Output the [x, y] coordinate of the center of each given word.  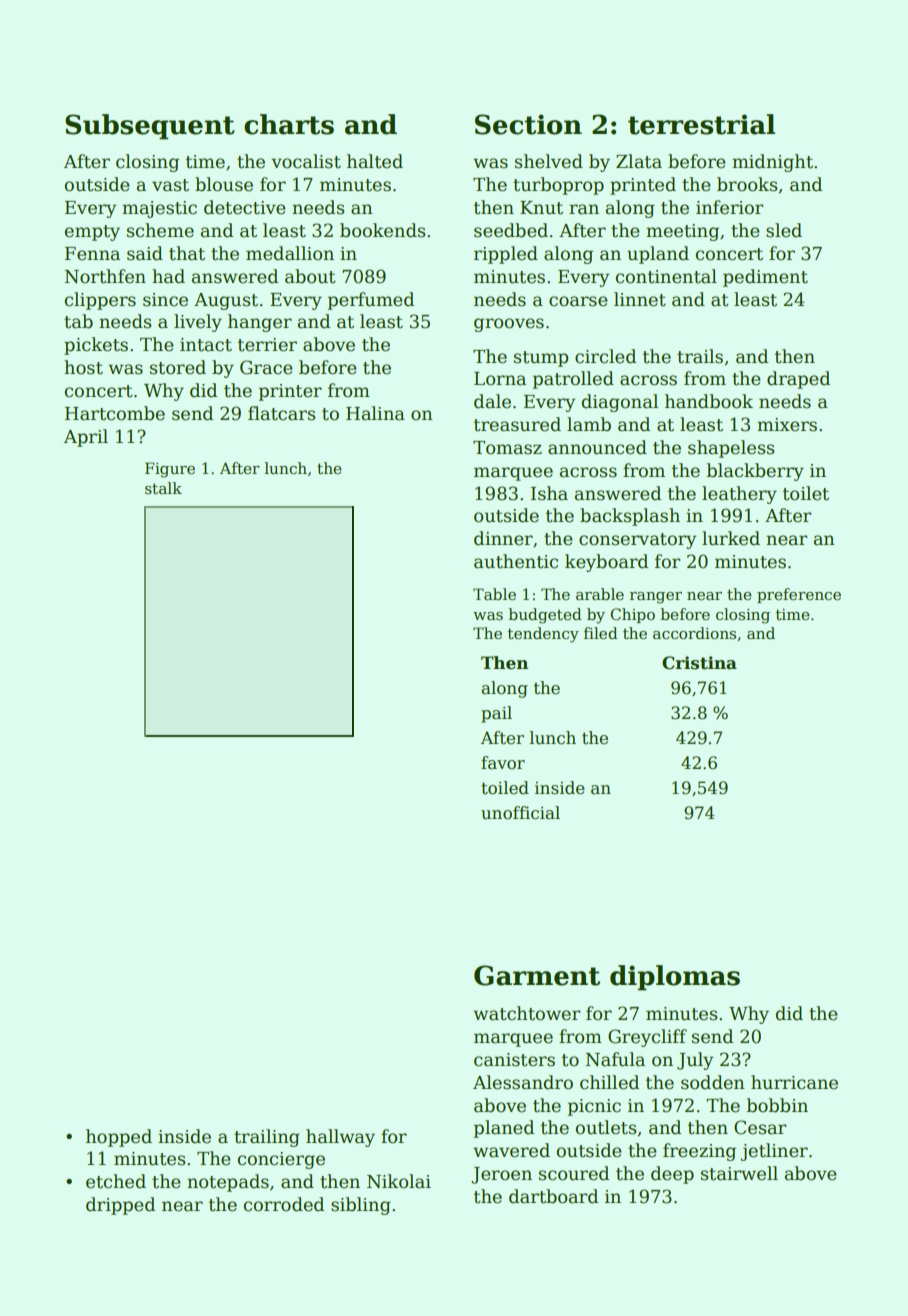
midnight [772, 163]
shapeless [731, 449]
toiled [505, 788]
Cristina [699, 663]
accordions [694, 633]
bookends [383, 230]
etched [116, 1181]
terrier [267, 345]
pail [496, 714]
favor [503, 763]
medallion [290, 253]
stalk [163, 488]
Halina [375, 413]
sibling [361, 1206]
